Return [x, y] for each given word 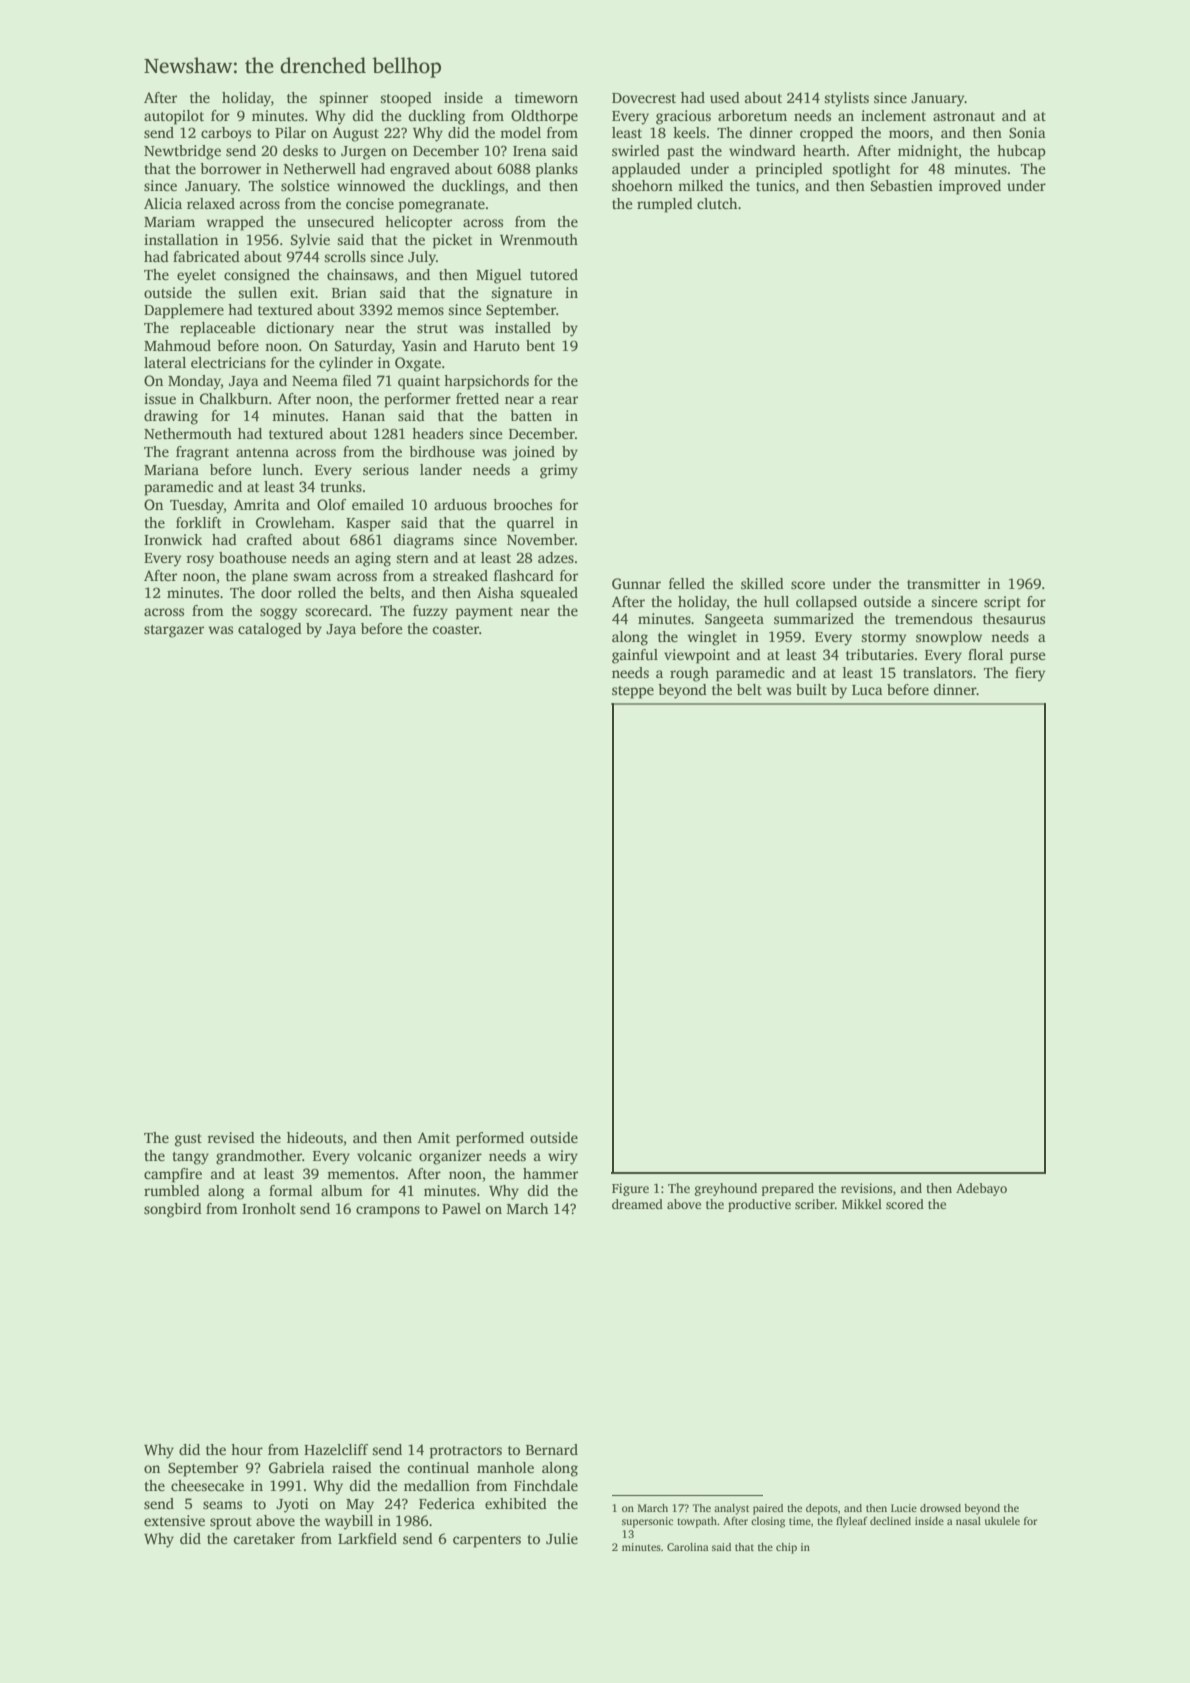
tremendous [933, 618]
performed [490, 1139]
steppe [633, 692]
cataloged [270, 630]
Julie [562, 1538]
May [360, 1506]
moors [909, 134]
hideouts [315, 1137]
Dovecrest [644, 98]
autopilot [174, 117]
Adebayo [981, 1189]
